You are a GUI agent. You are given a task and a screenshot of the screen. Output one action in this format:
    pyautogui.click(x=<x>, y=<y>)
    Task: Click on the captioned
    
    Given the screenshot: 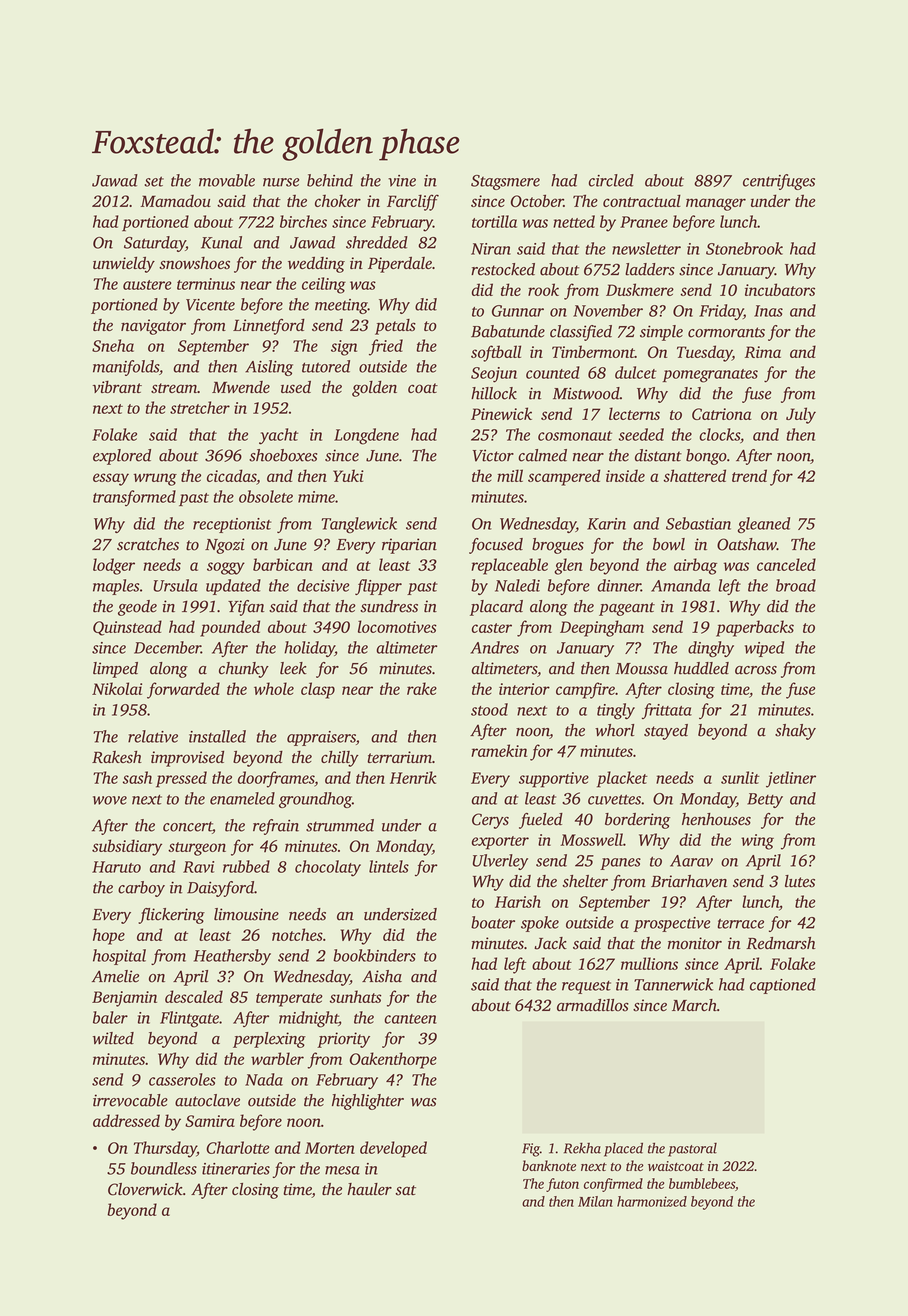 What is the action you would take?
    pyautogui.click(x=783, y=986)
